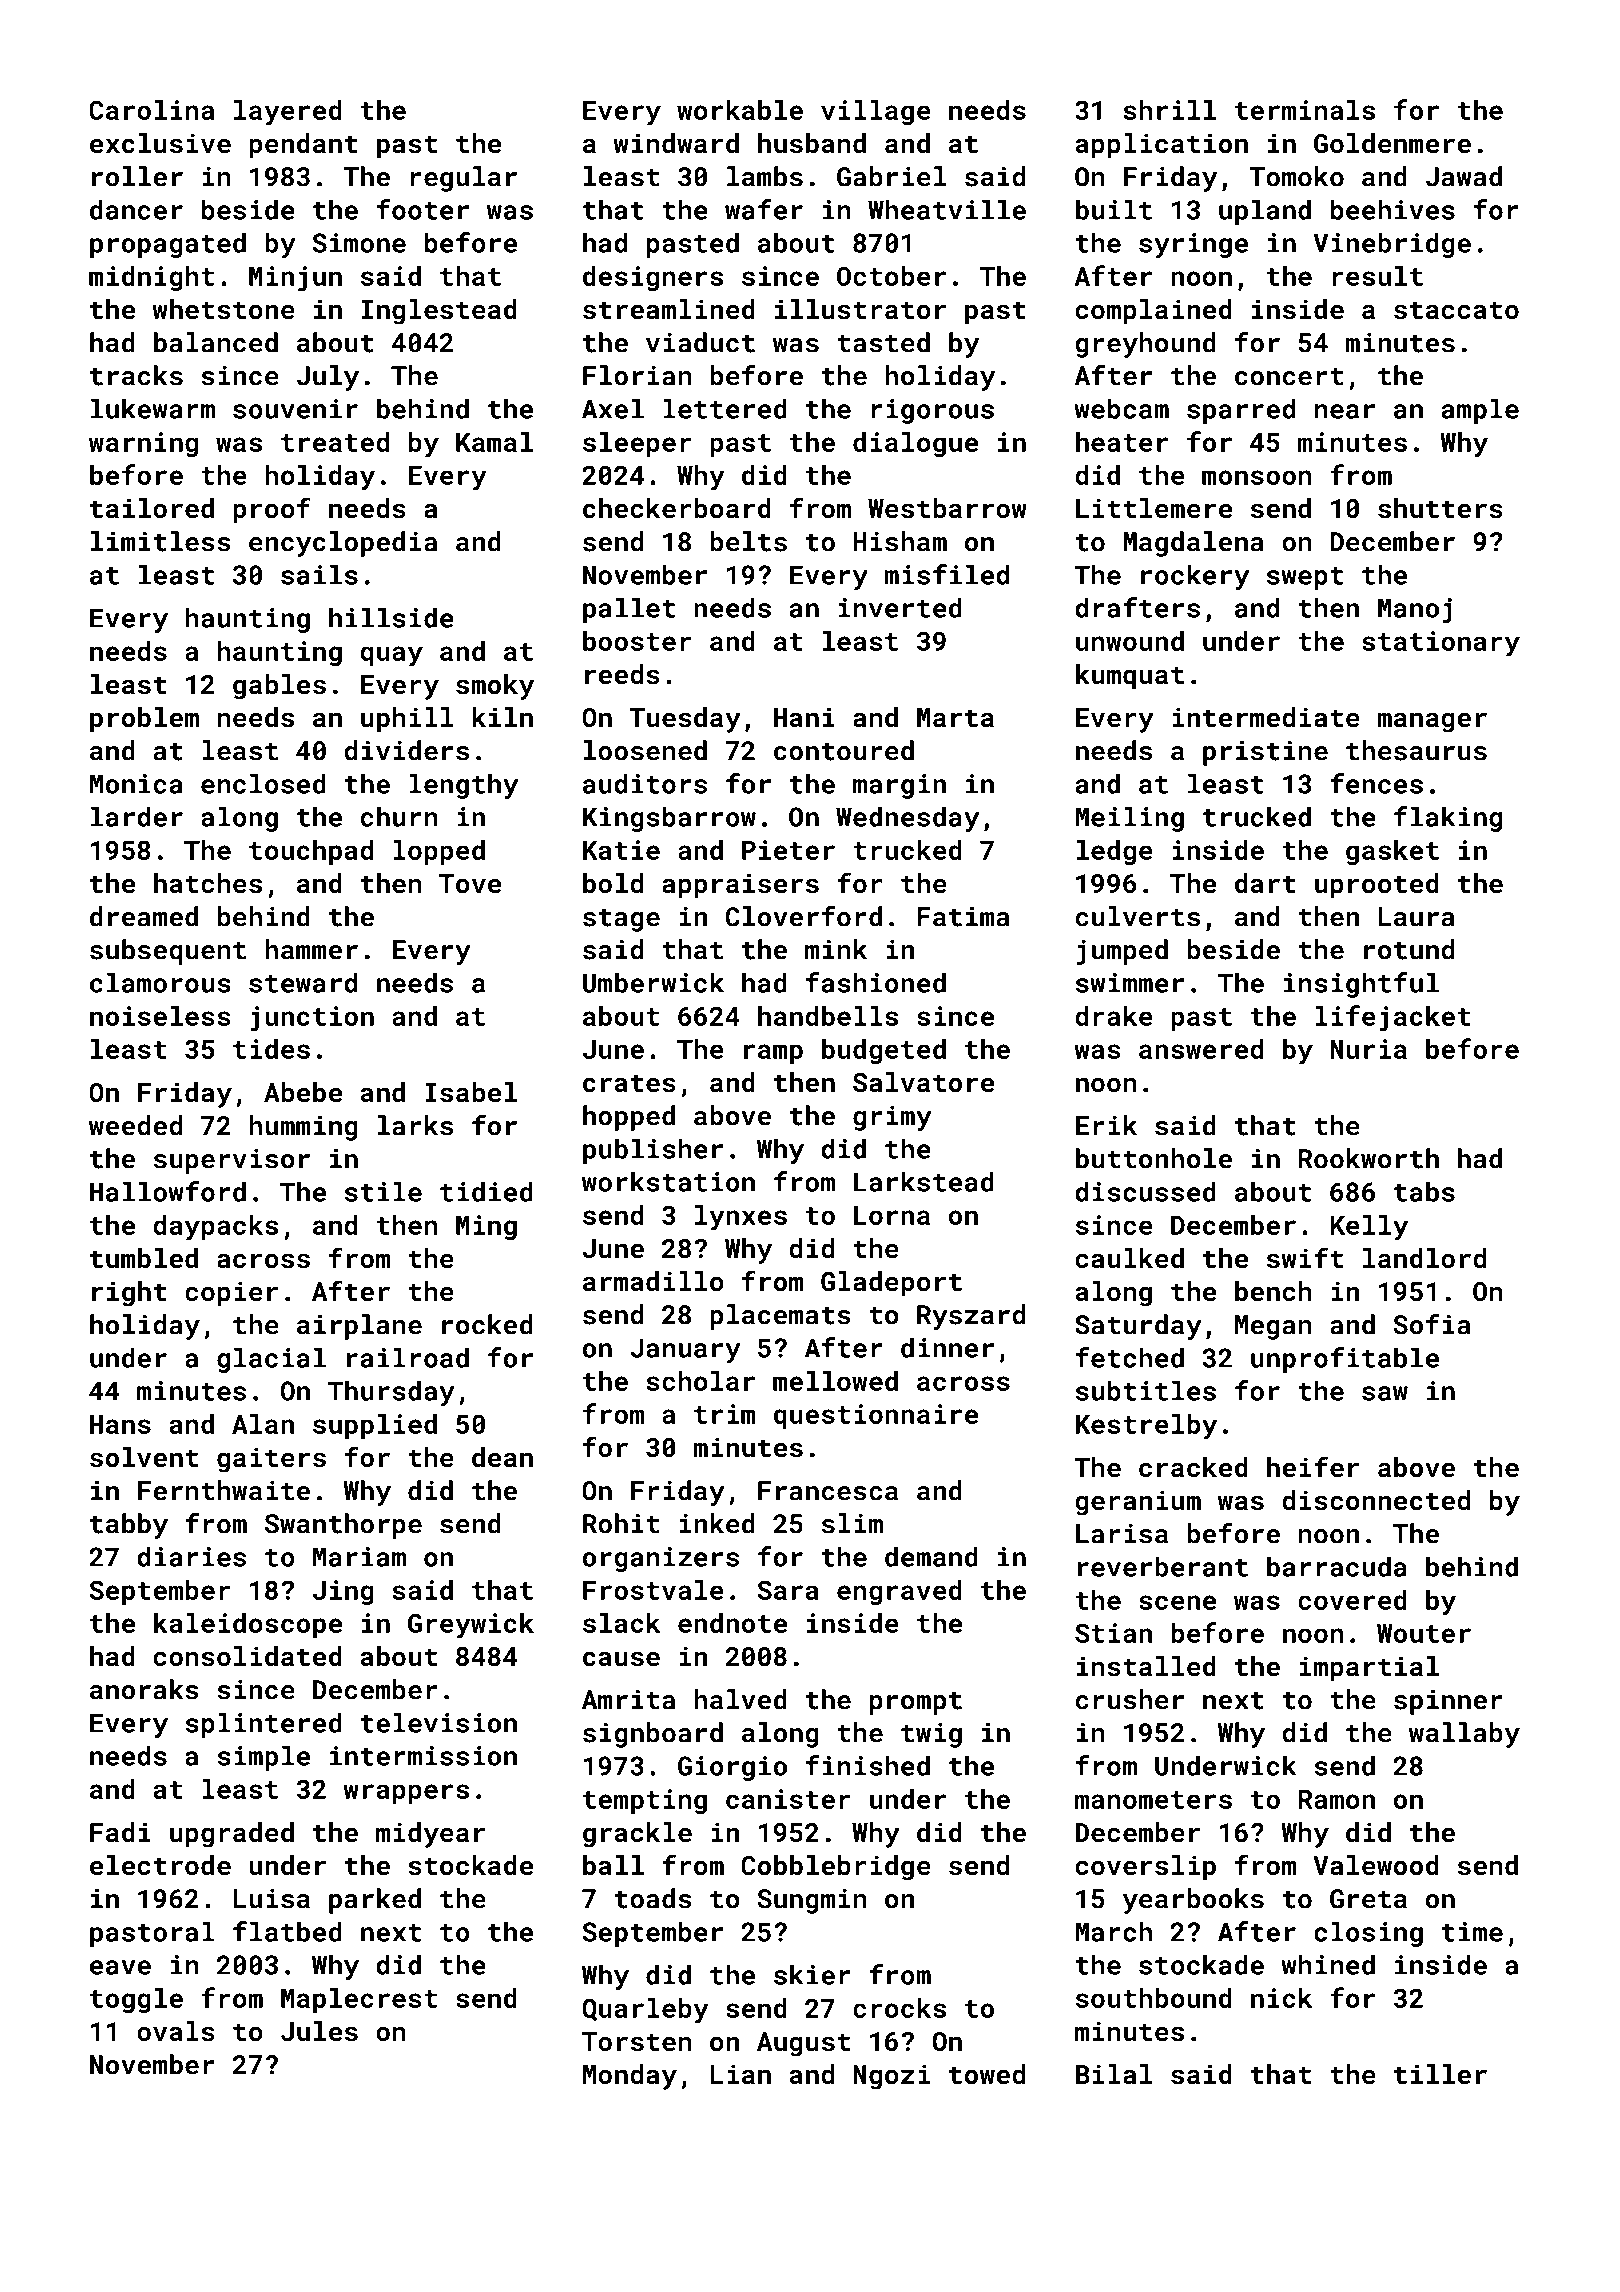 The height and width of the page is (2292, 1620). Describe the element at coordinates (263, 1725) in the page. I see `splintered` at that location.
